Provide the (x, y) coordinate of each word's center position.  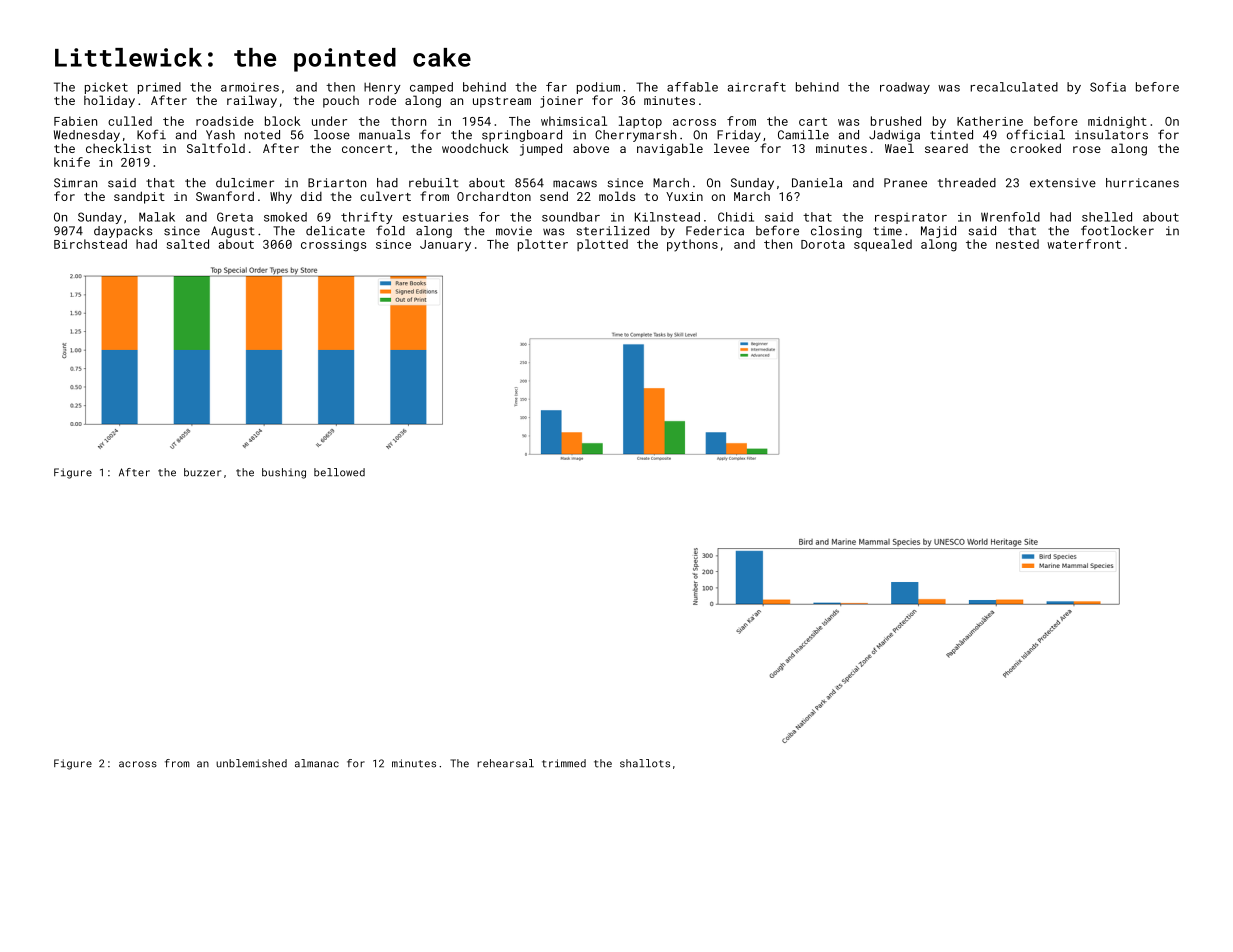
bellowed (339, 472)
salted (188, 244)
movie (514, 231)
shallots (645, 763)
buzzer (202, 472)
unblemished (251, 763)
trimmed (564, 763)
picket (106, 88)
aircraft (757, 87)
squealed (883, 245)
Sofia (1108, 87)
